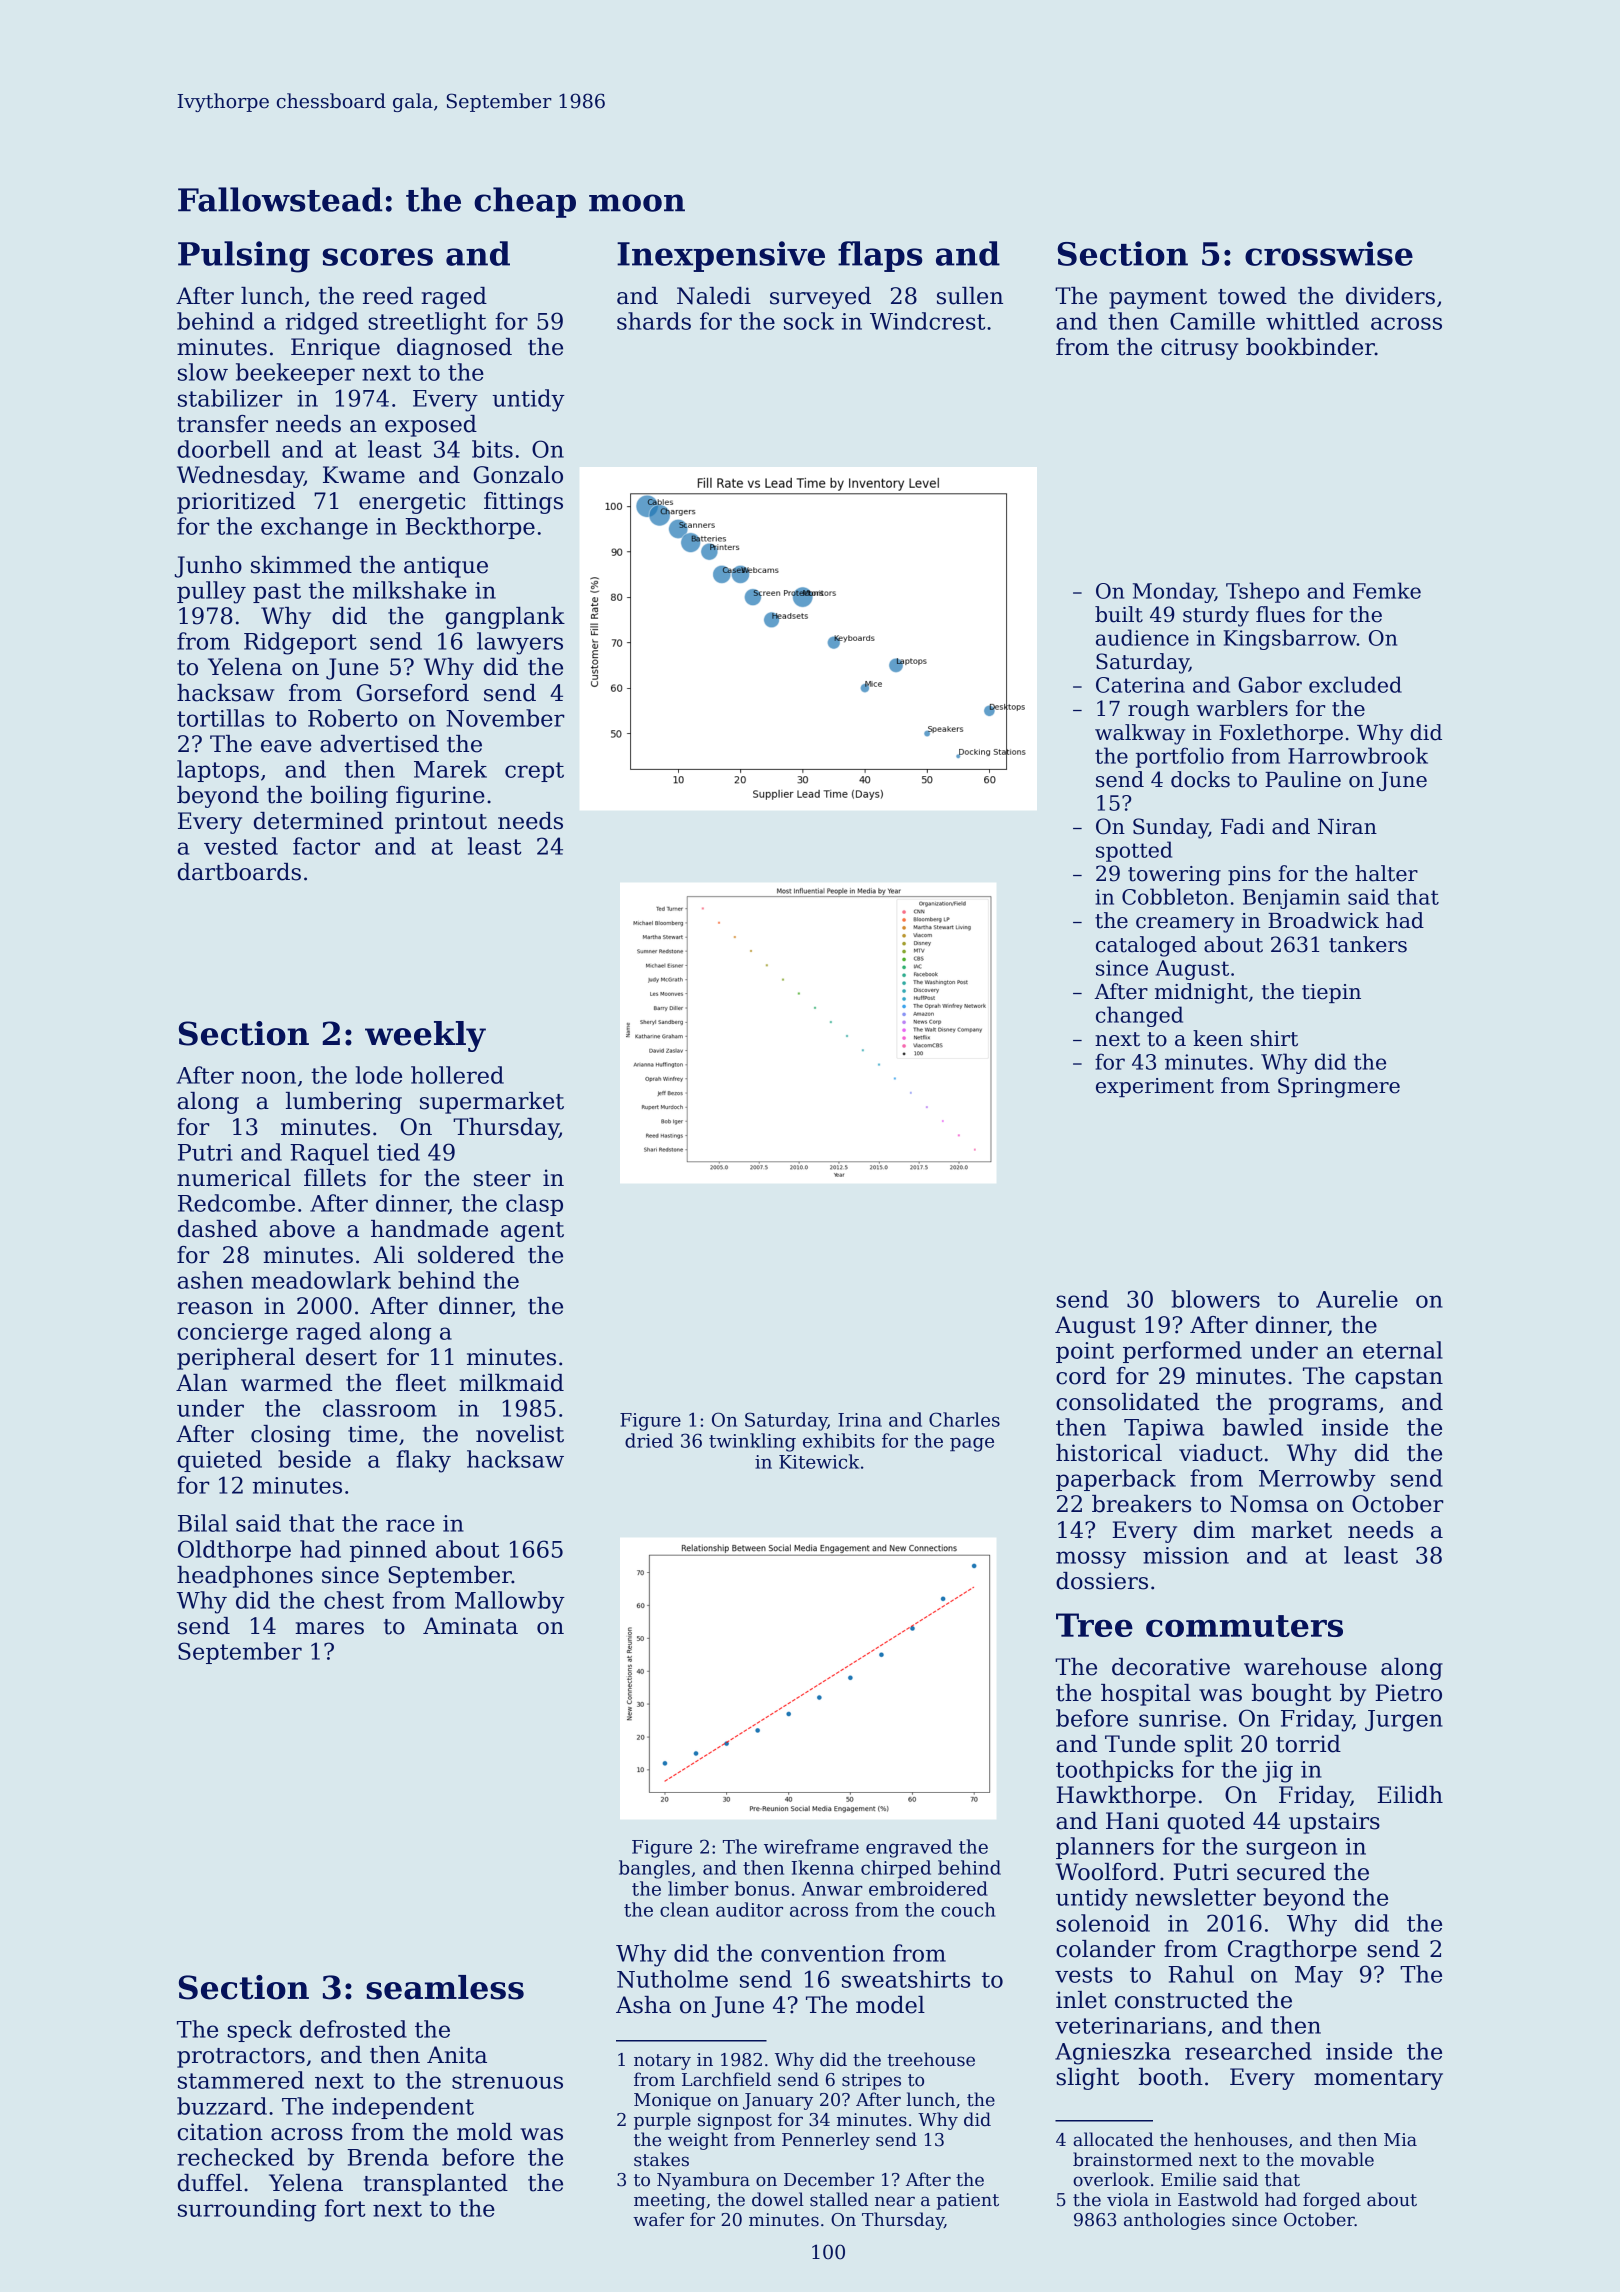  What do you see at coordinates (445, 1987) in the screenshot?
I see `seamless` at bounding box center [445, 1987].
